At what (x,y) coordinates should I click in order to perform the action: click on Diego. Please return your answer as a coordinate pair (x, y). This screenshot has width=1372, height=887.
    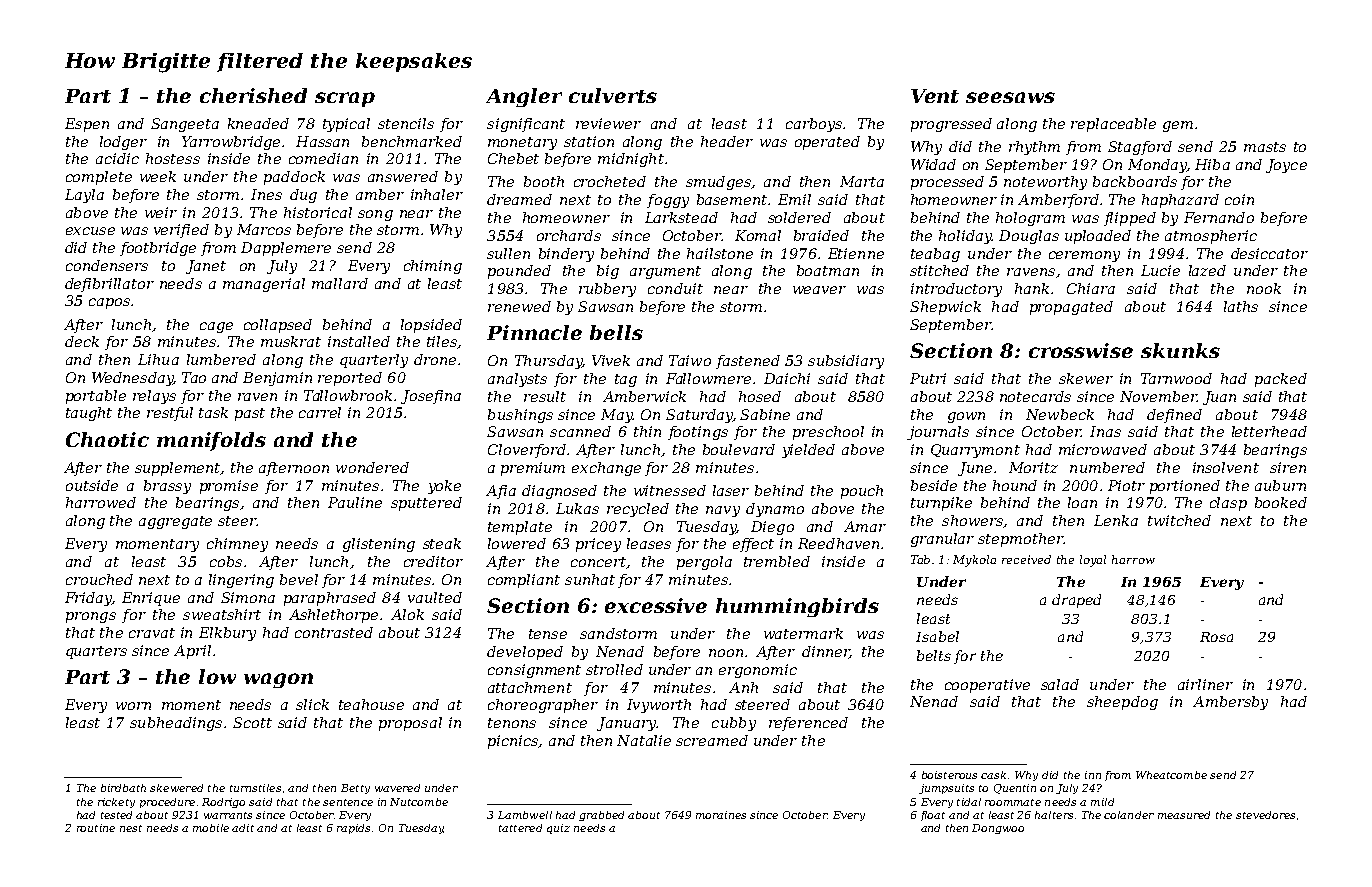
    Looking at the image, I should click on (772, 528).
